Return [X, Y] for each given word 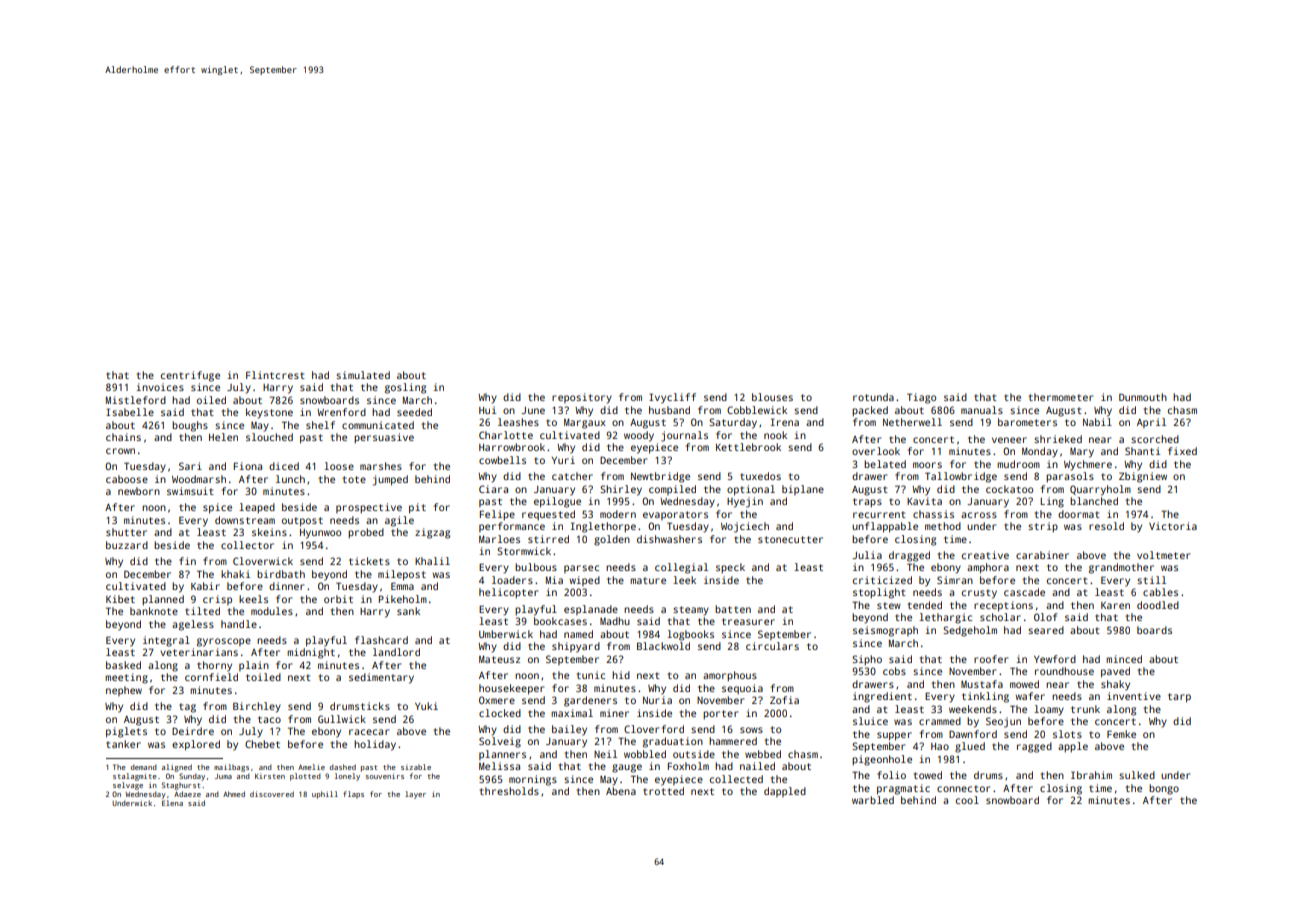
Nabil [1097, 422]
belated [885, 464]
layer [415, 795]
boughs [190, 426]
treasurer [748, 621]
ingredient [882, 697]
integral [166, 641]
